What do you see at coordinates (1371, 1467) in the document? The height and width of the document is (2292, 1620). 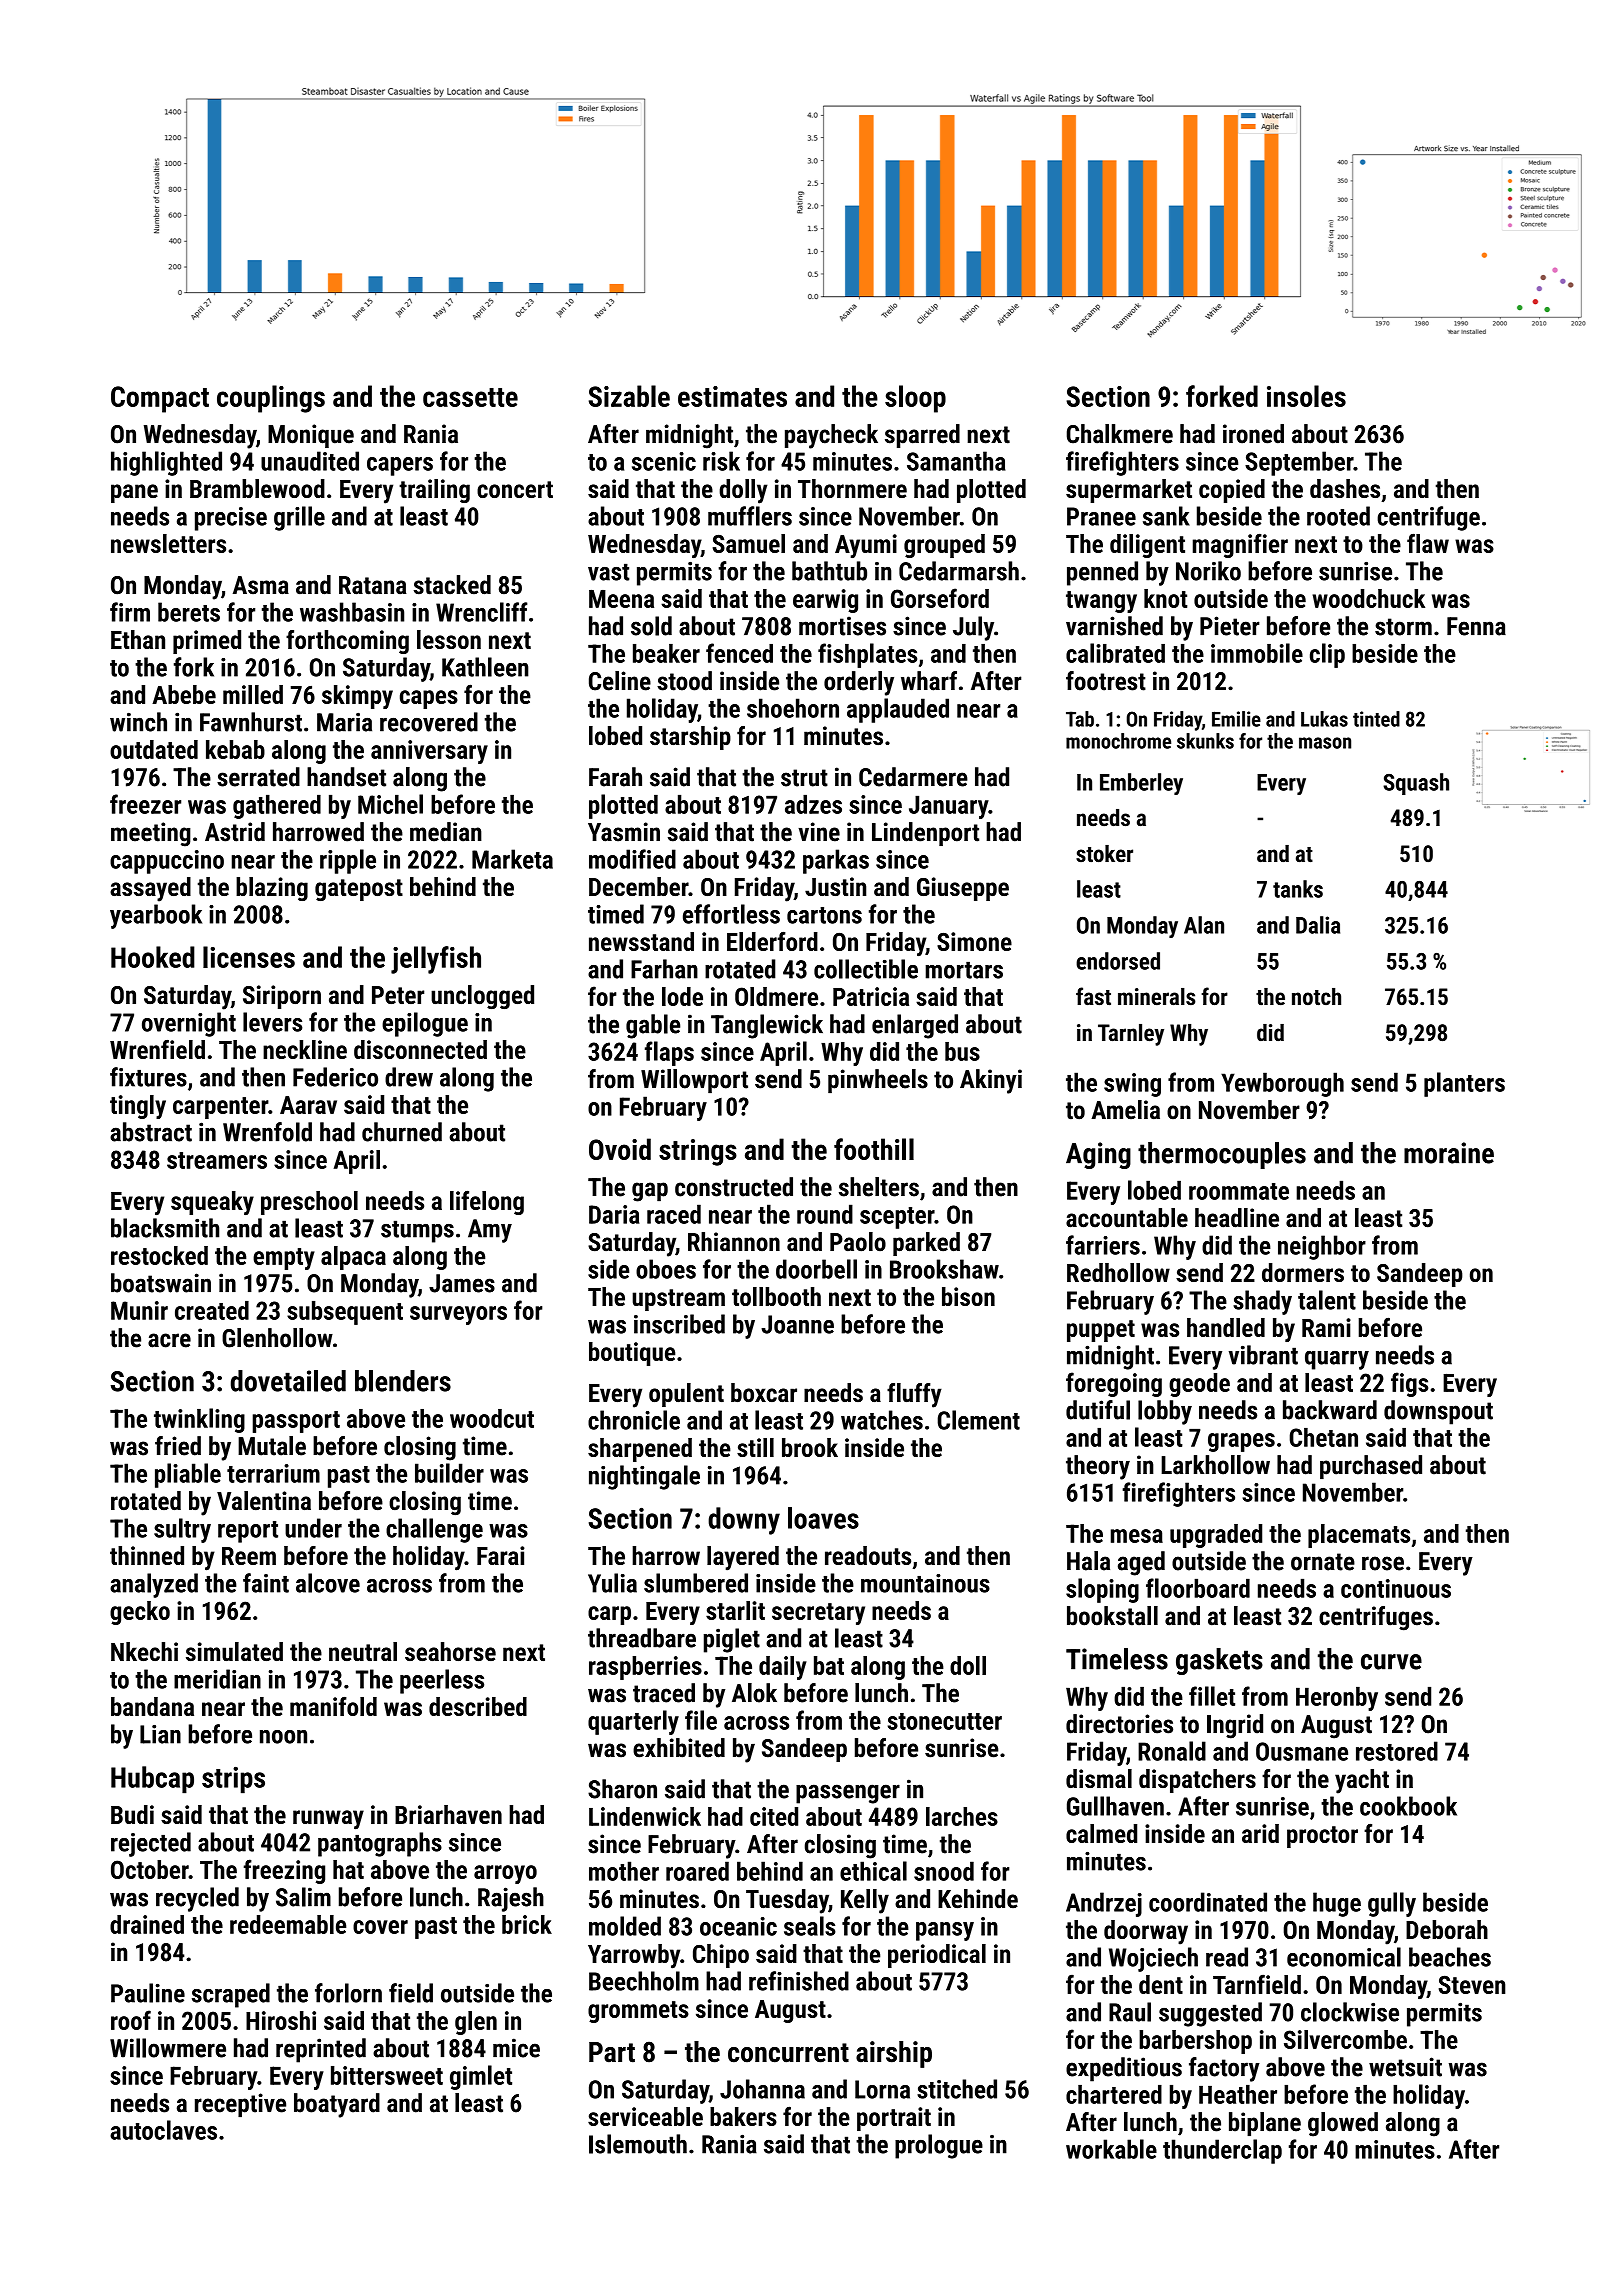 I see `purchased` at bounding box center [1371, 1467].
